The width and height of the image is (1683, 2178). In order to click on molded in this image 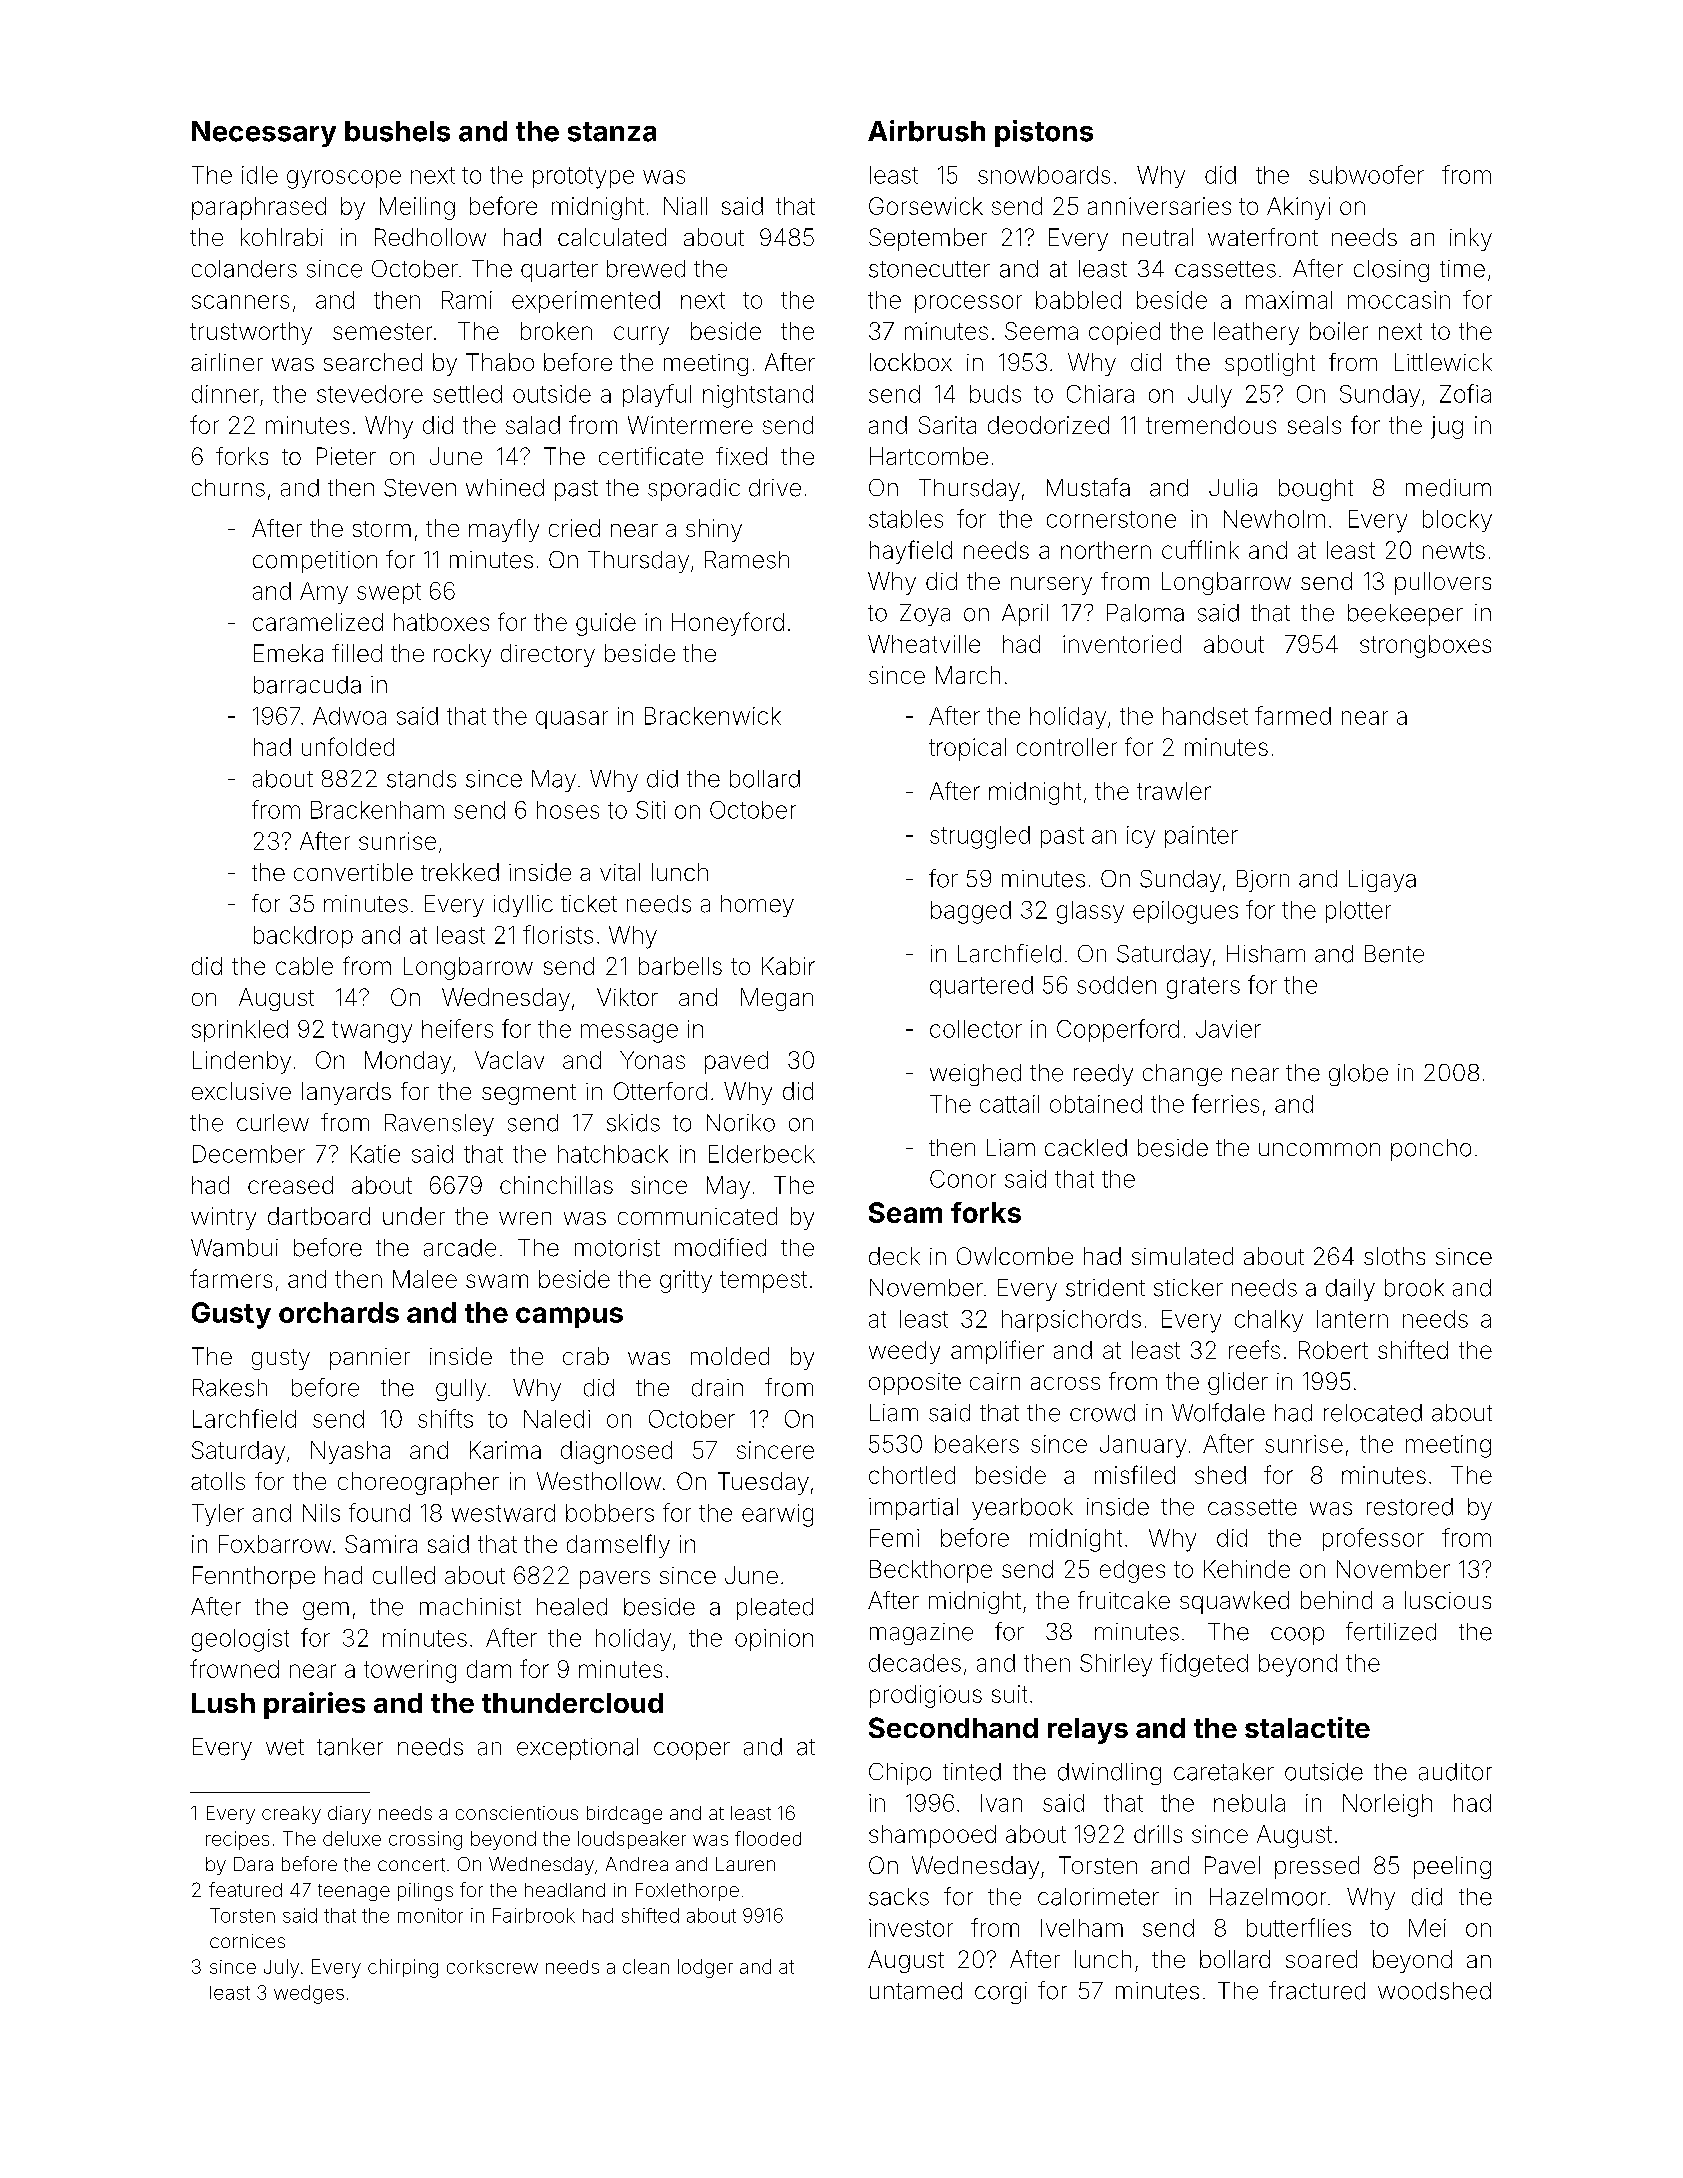, I will do `click(730, 1356)`.
